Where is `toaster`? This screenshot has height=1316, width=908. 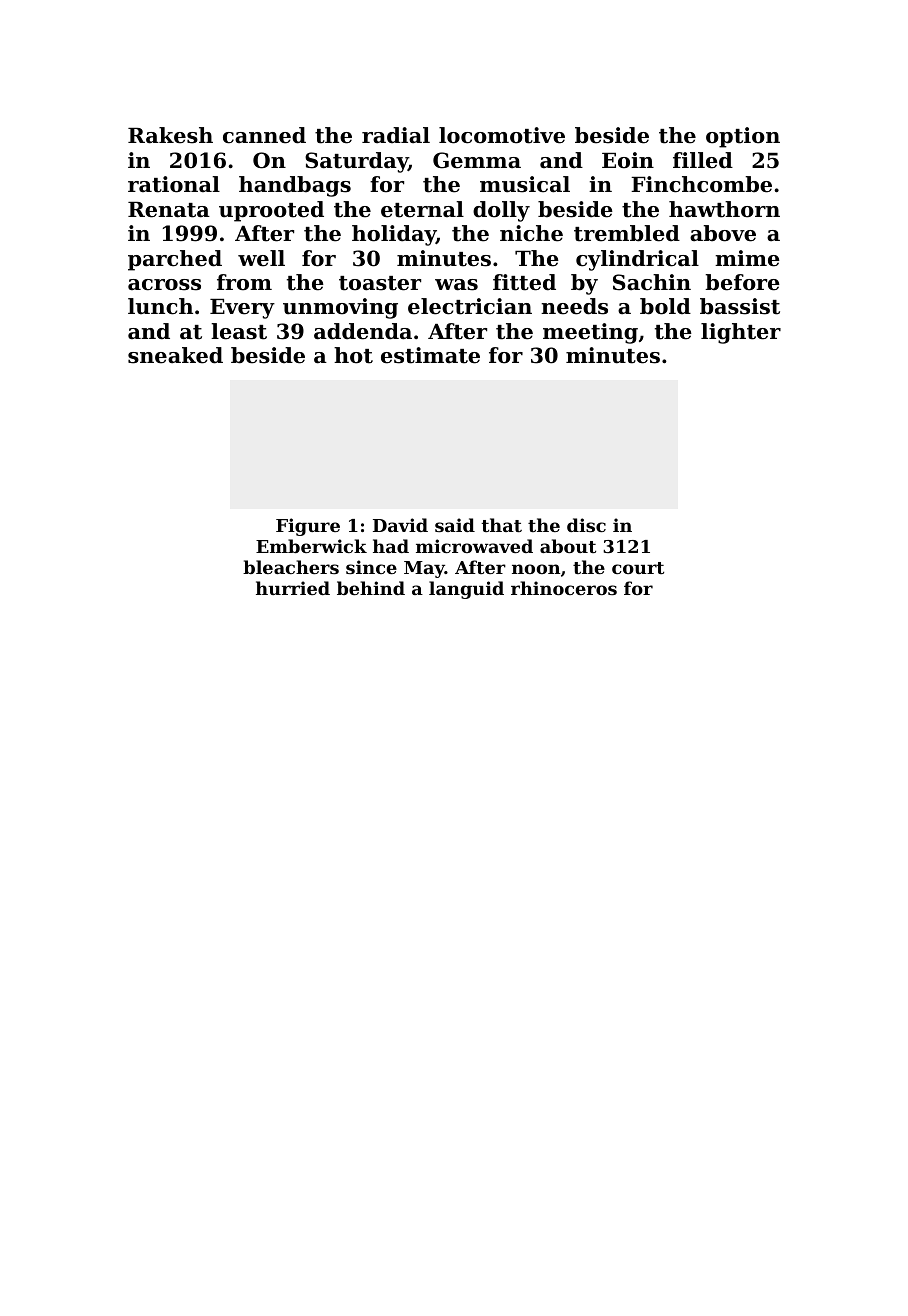 toaster is located at coordinates (380, 283).
